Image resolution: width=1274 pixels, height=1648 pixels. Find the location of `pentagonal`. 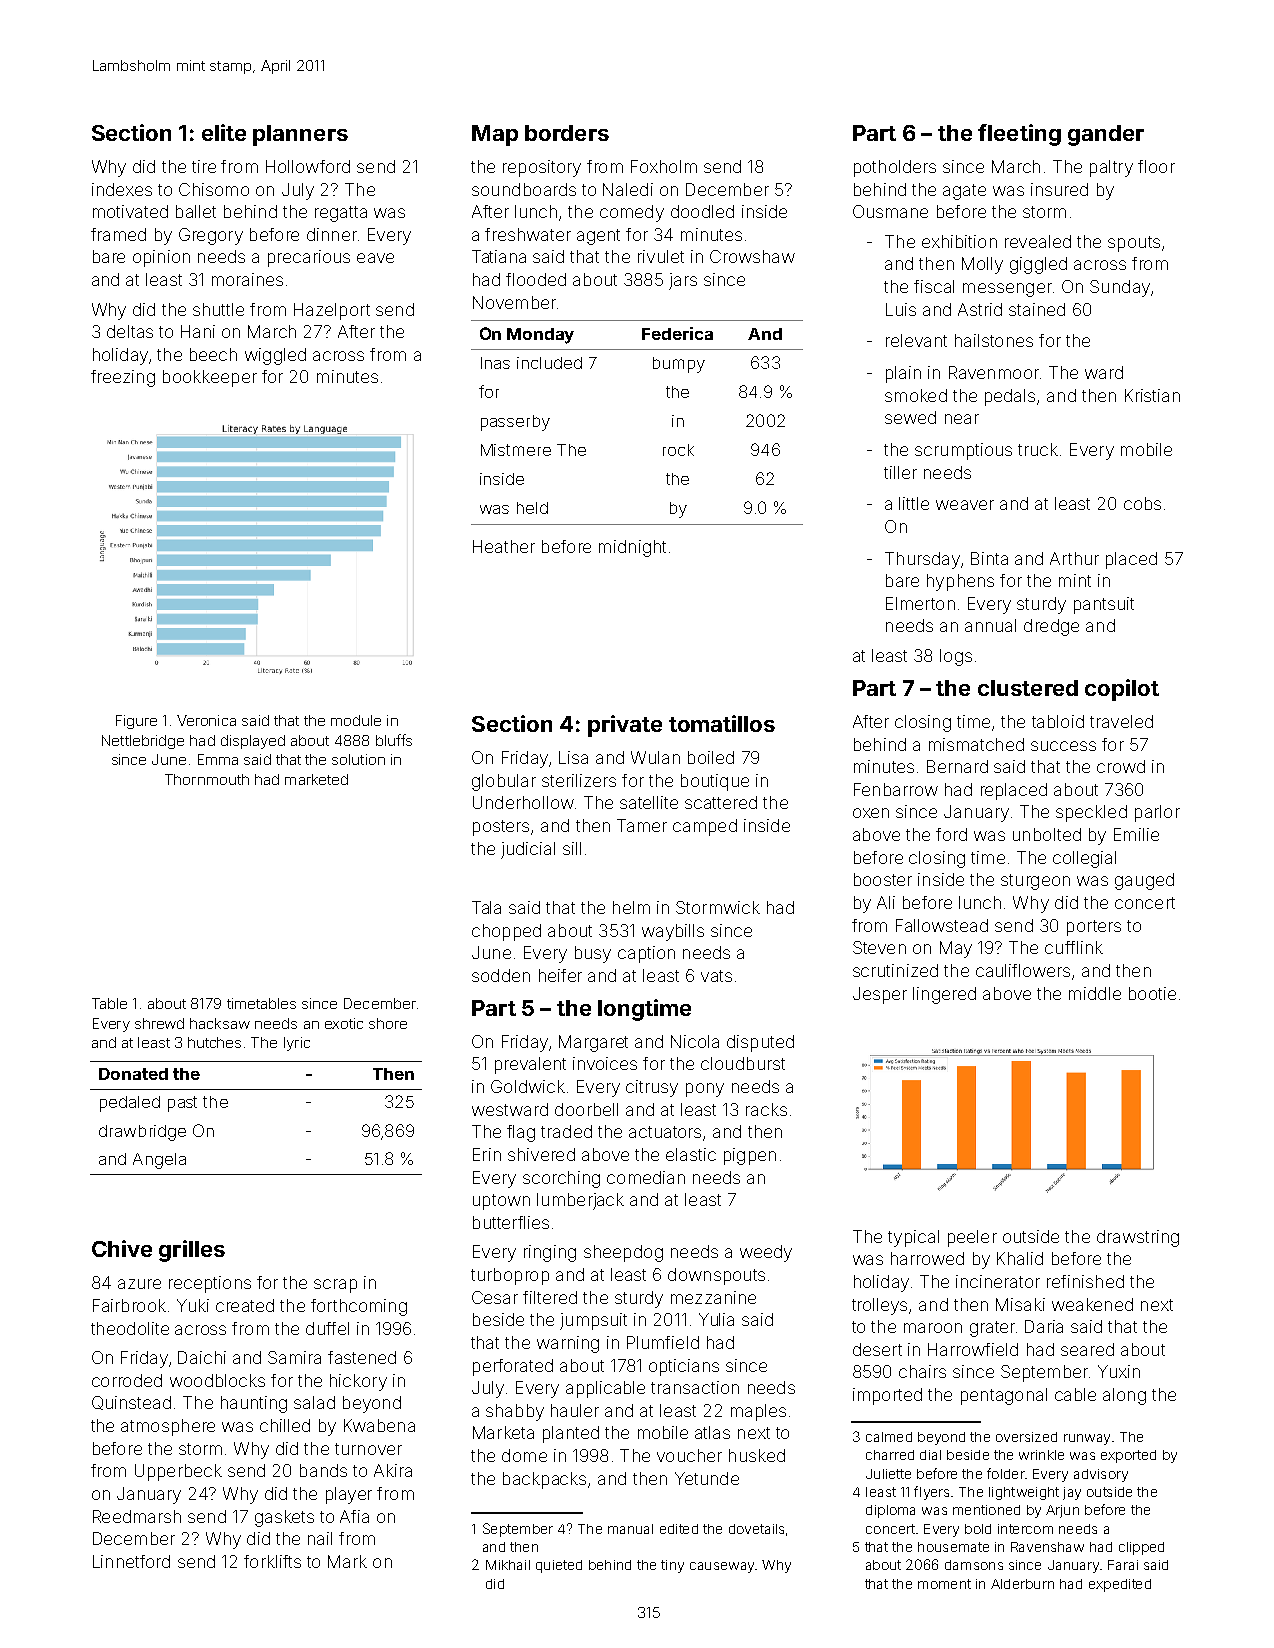

pentagonal is located at coordinates (1004, 1396).
